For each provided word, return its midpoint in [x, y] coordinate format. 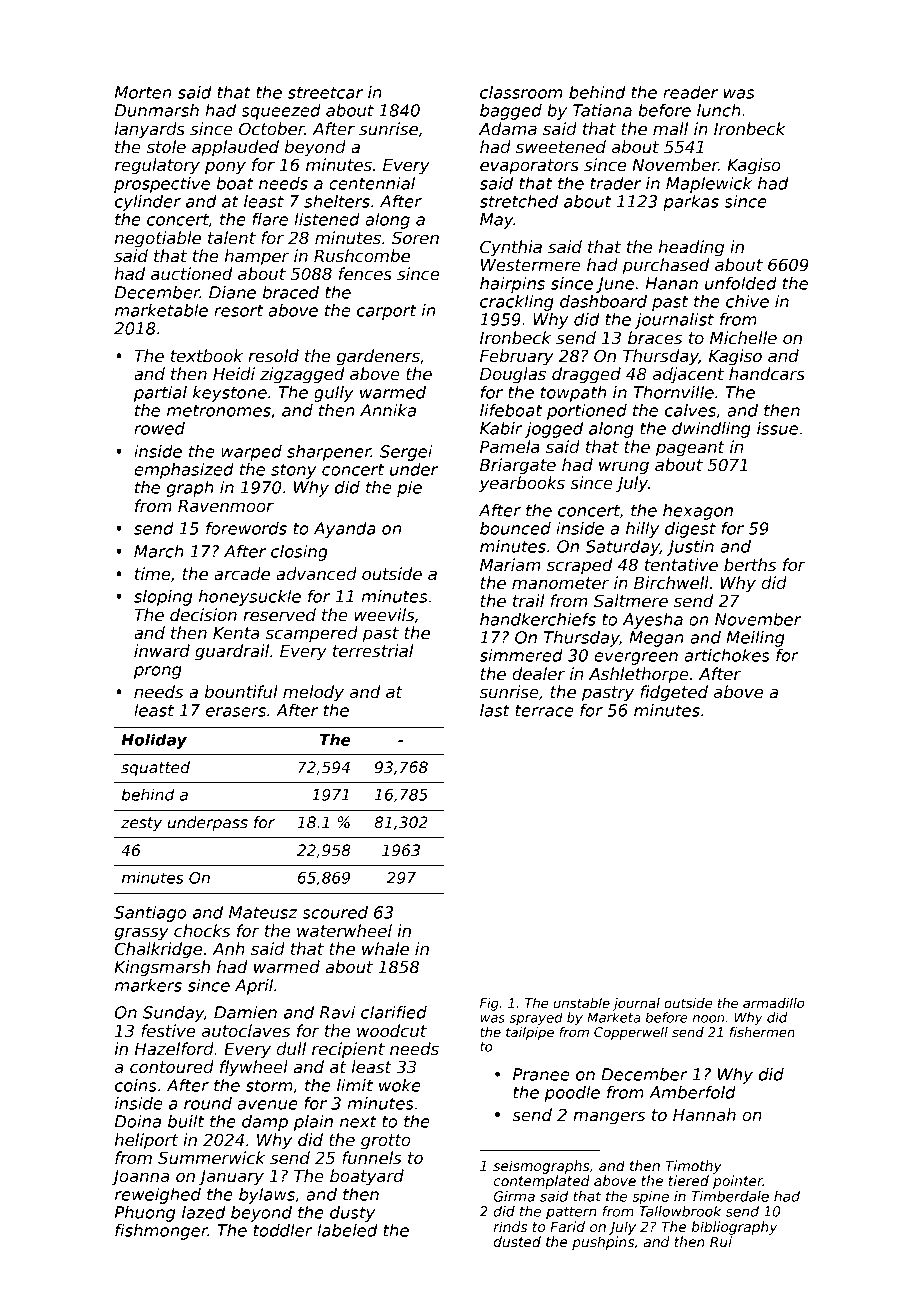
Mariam [510, 565]
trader [615, 183]
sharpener [329, 453]
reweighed [158, 1196]
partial [160, 394]
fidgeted [674, 693]
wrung [624, 468]
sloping [163, 598]
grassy [142, 934]
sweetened [561, 147]
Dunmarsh [157, 110]
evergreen [636, 658]
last [495, 710]
